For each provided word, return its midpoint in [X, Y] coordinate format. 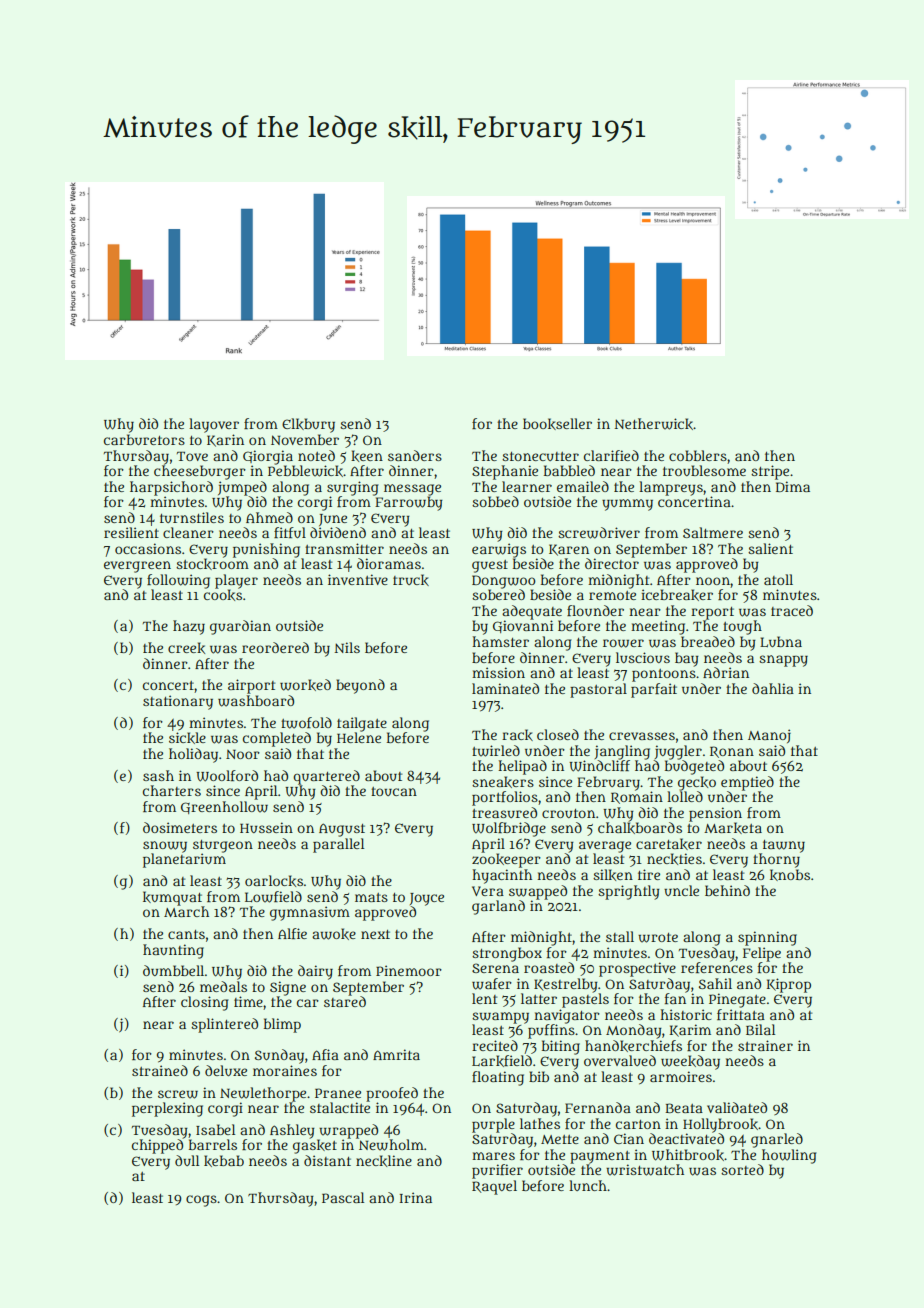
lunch [588, 1185]
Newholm [391, 1145]
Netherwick [653, 424]
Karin [225, 440]
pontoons [664, 675]
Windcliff [599, 766]
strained [160, 1070]
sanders [415, 455]
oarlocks [274, 881]
